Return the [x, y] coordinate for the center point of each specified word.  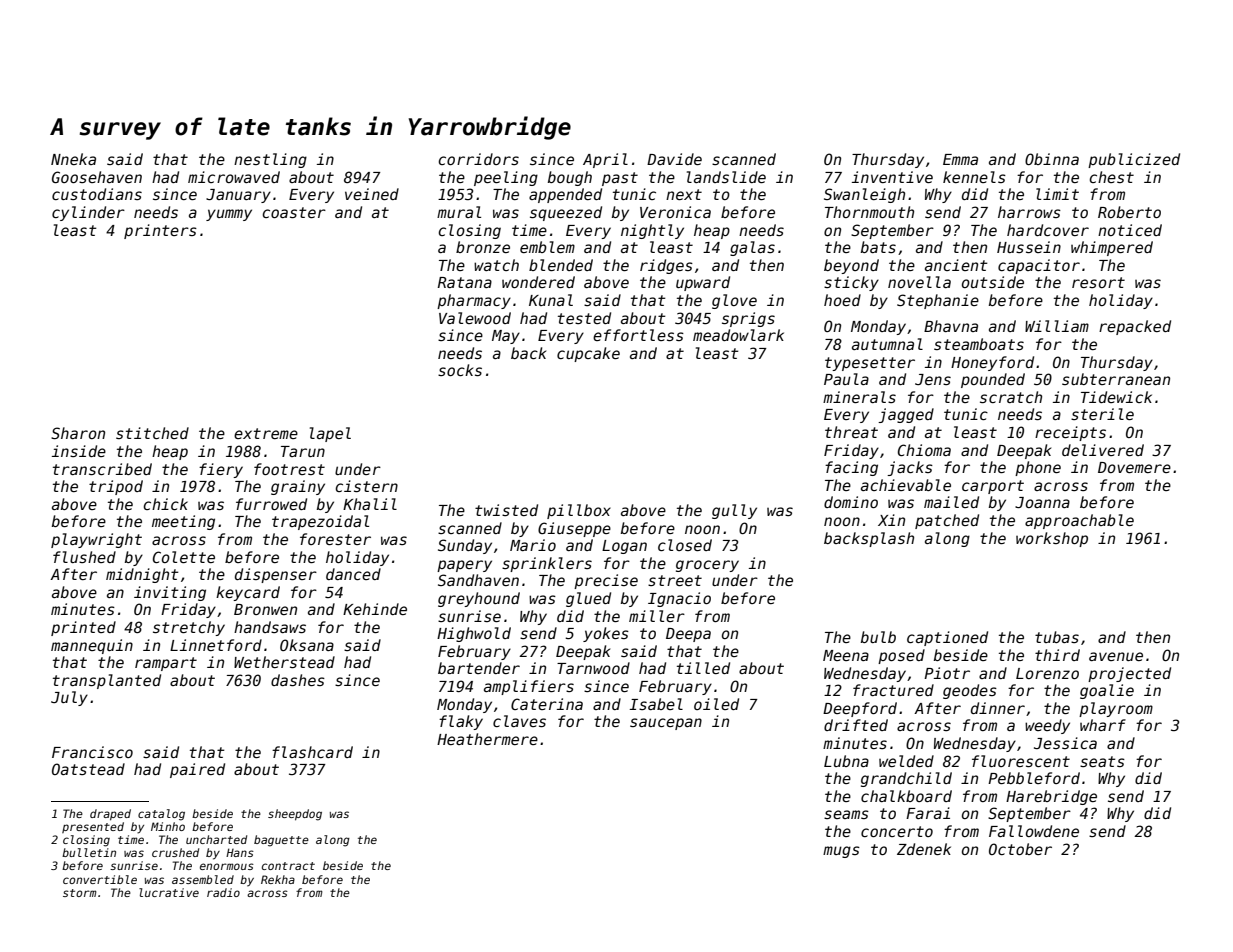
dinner [998, 708]
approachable [1079, 521]
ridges [666, 266]
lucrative [169, 892]
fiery [221, 470]
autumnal [887, 344]
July [69, 698]
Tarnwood [593, 668]
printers [160, 231]
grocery [707, 566]
